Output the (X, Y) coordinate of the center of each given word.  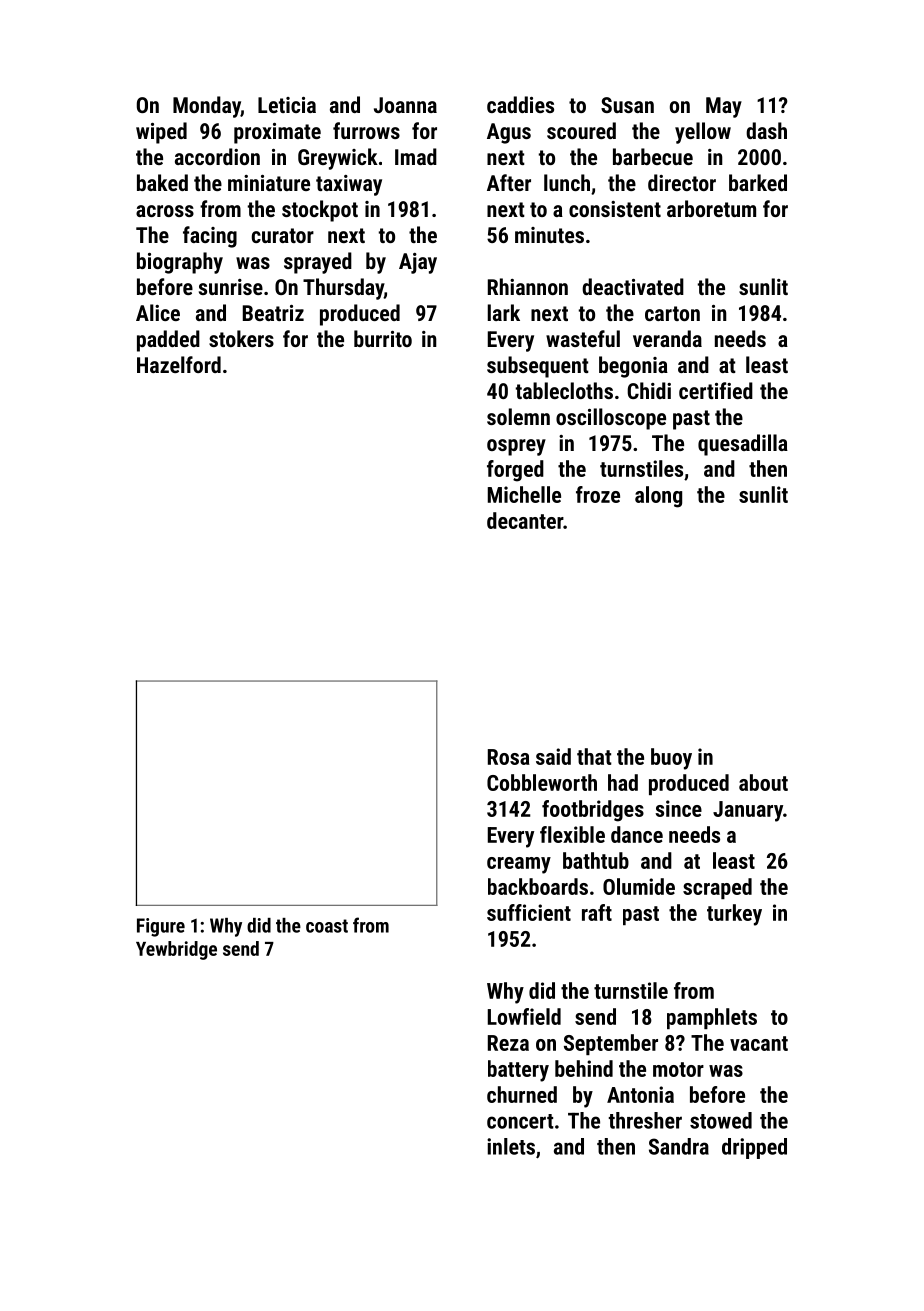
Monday (207, 107)
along (658, 497)
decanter (525, 520)
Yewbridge (176, 950)
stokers (241, 338)
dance (637, 834)
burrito (383, 338)
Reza (508, 1043)
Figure (161, 927)
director (682, 182)
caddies (520, 104)
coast (327, 926)
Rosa (509, 757)
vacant (759, 1043)
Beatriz (273, 313)
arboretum (711, 208)
